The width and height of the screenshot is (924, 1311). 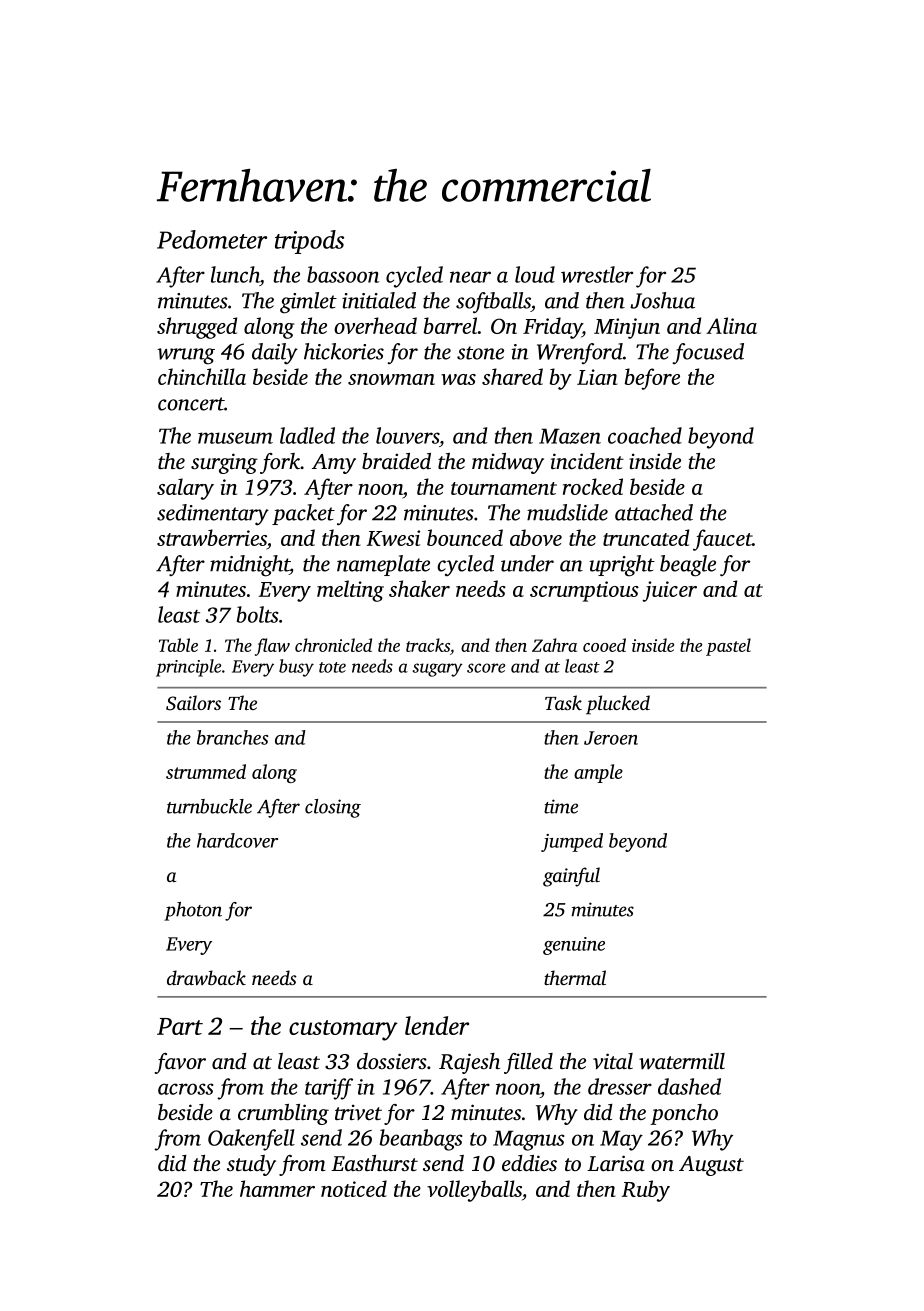 I want to click on Ruby, so click(x=646, y=1191).
